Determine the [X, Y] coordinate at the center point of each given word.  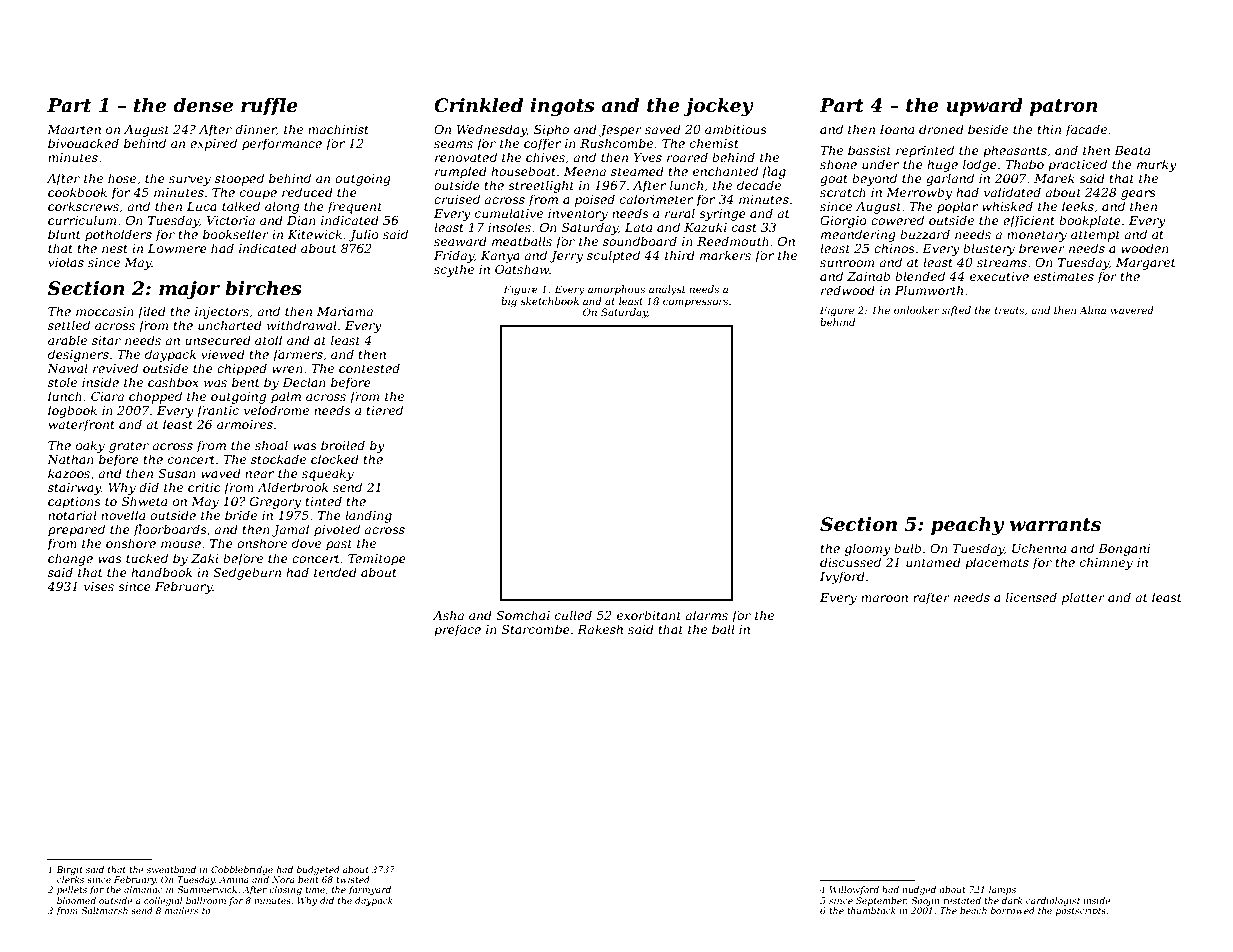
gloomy [868, 549]
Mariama [345, 311]
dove [306, 543]
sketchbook [550, 301]
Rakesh [600, 629]
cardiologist [1053, 901]
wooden [1145, 248]
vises [99, 586]
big [509, 302]
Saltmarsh [104, 910]
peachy [967, 526]
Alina [1092, 310]
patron [1064, 107]
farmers [297, 355]
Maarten [74, 129]
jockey [718, 107]
